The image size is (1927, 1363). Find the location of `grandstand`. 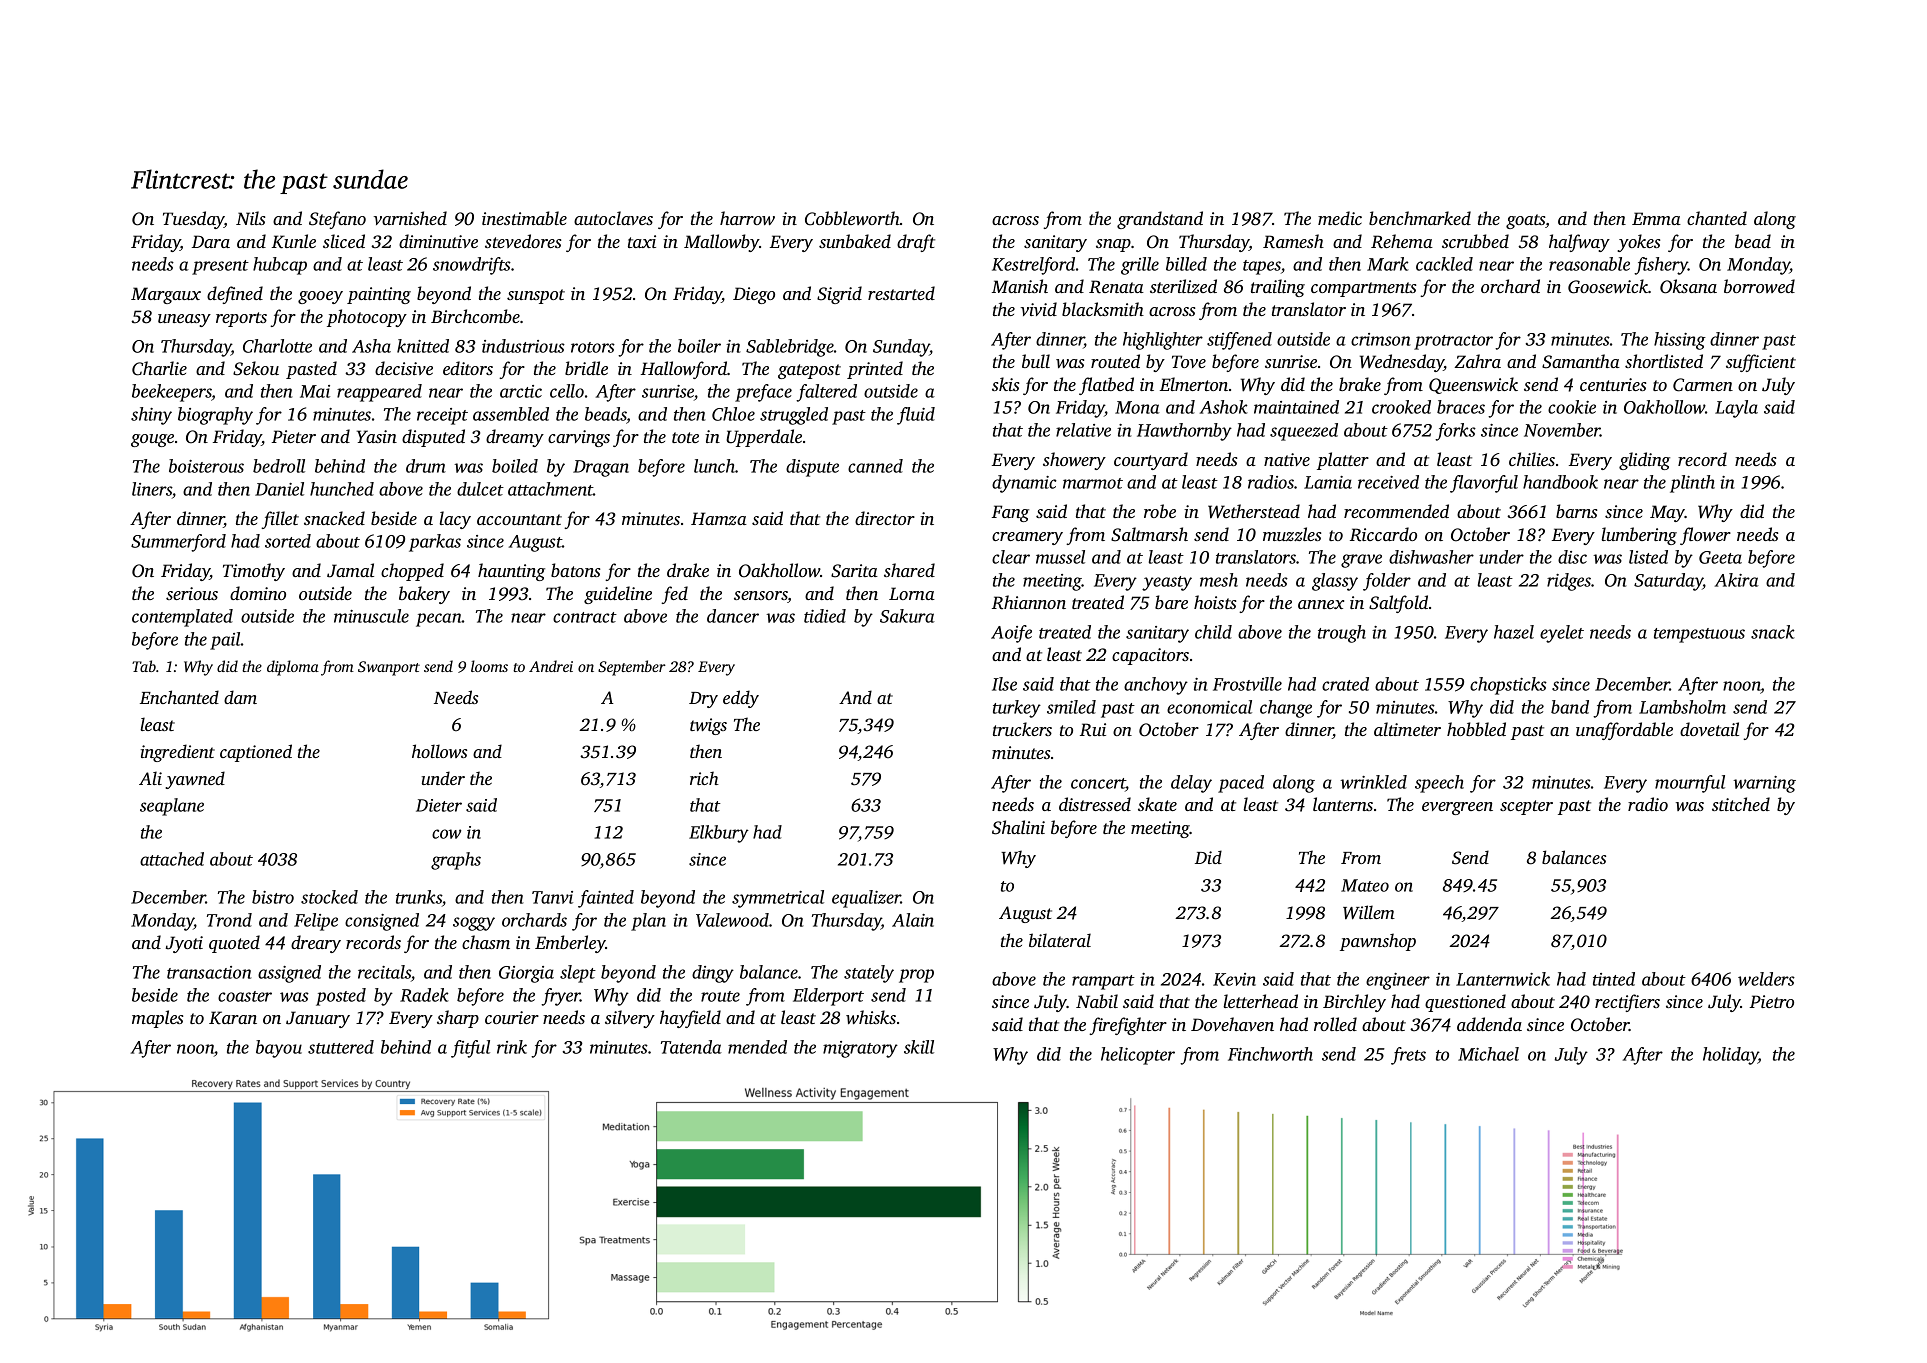

grandstand is located at coordinates (1160, 220).
